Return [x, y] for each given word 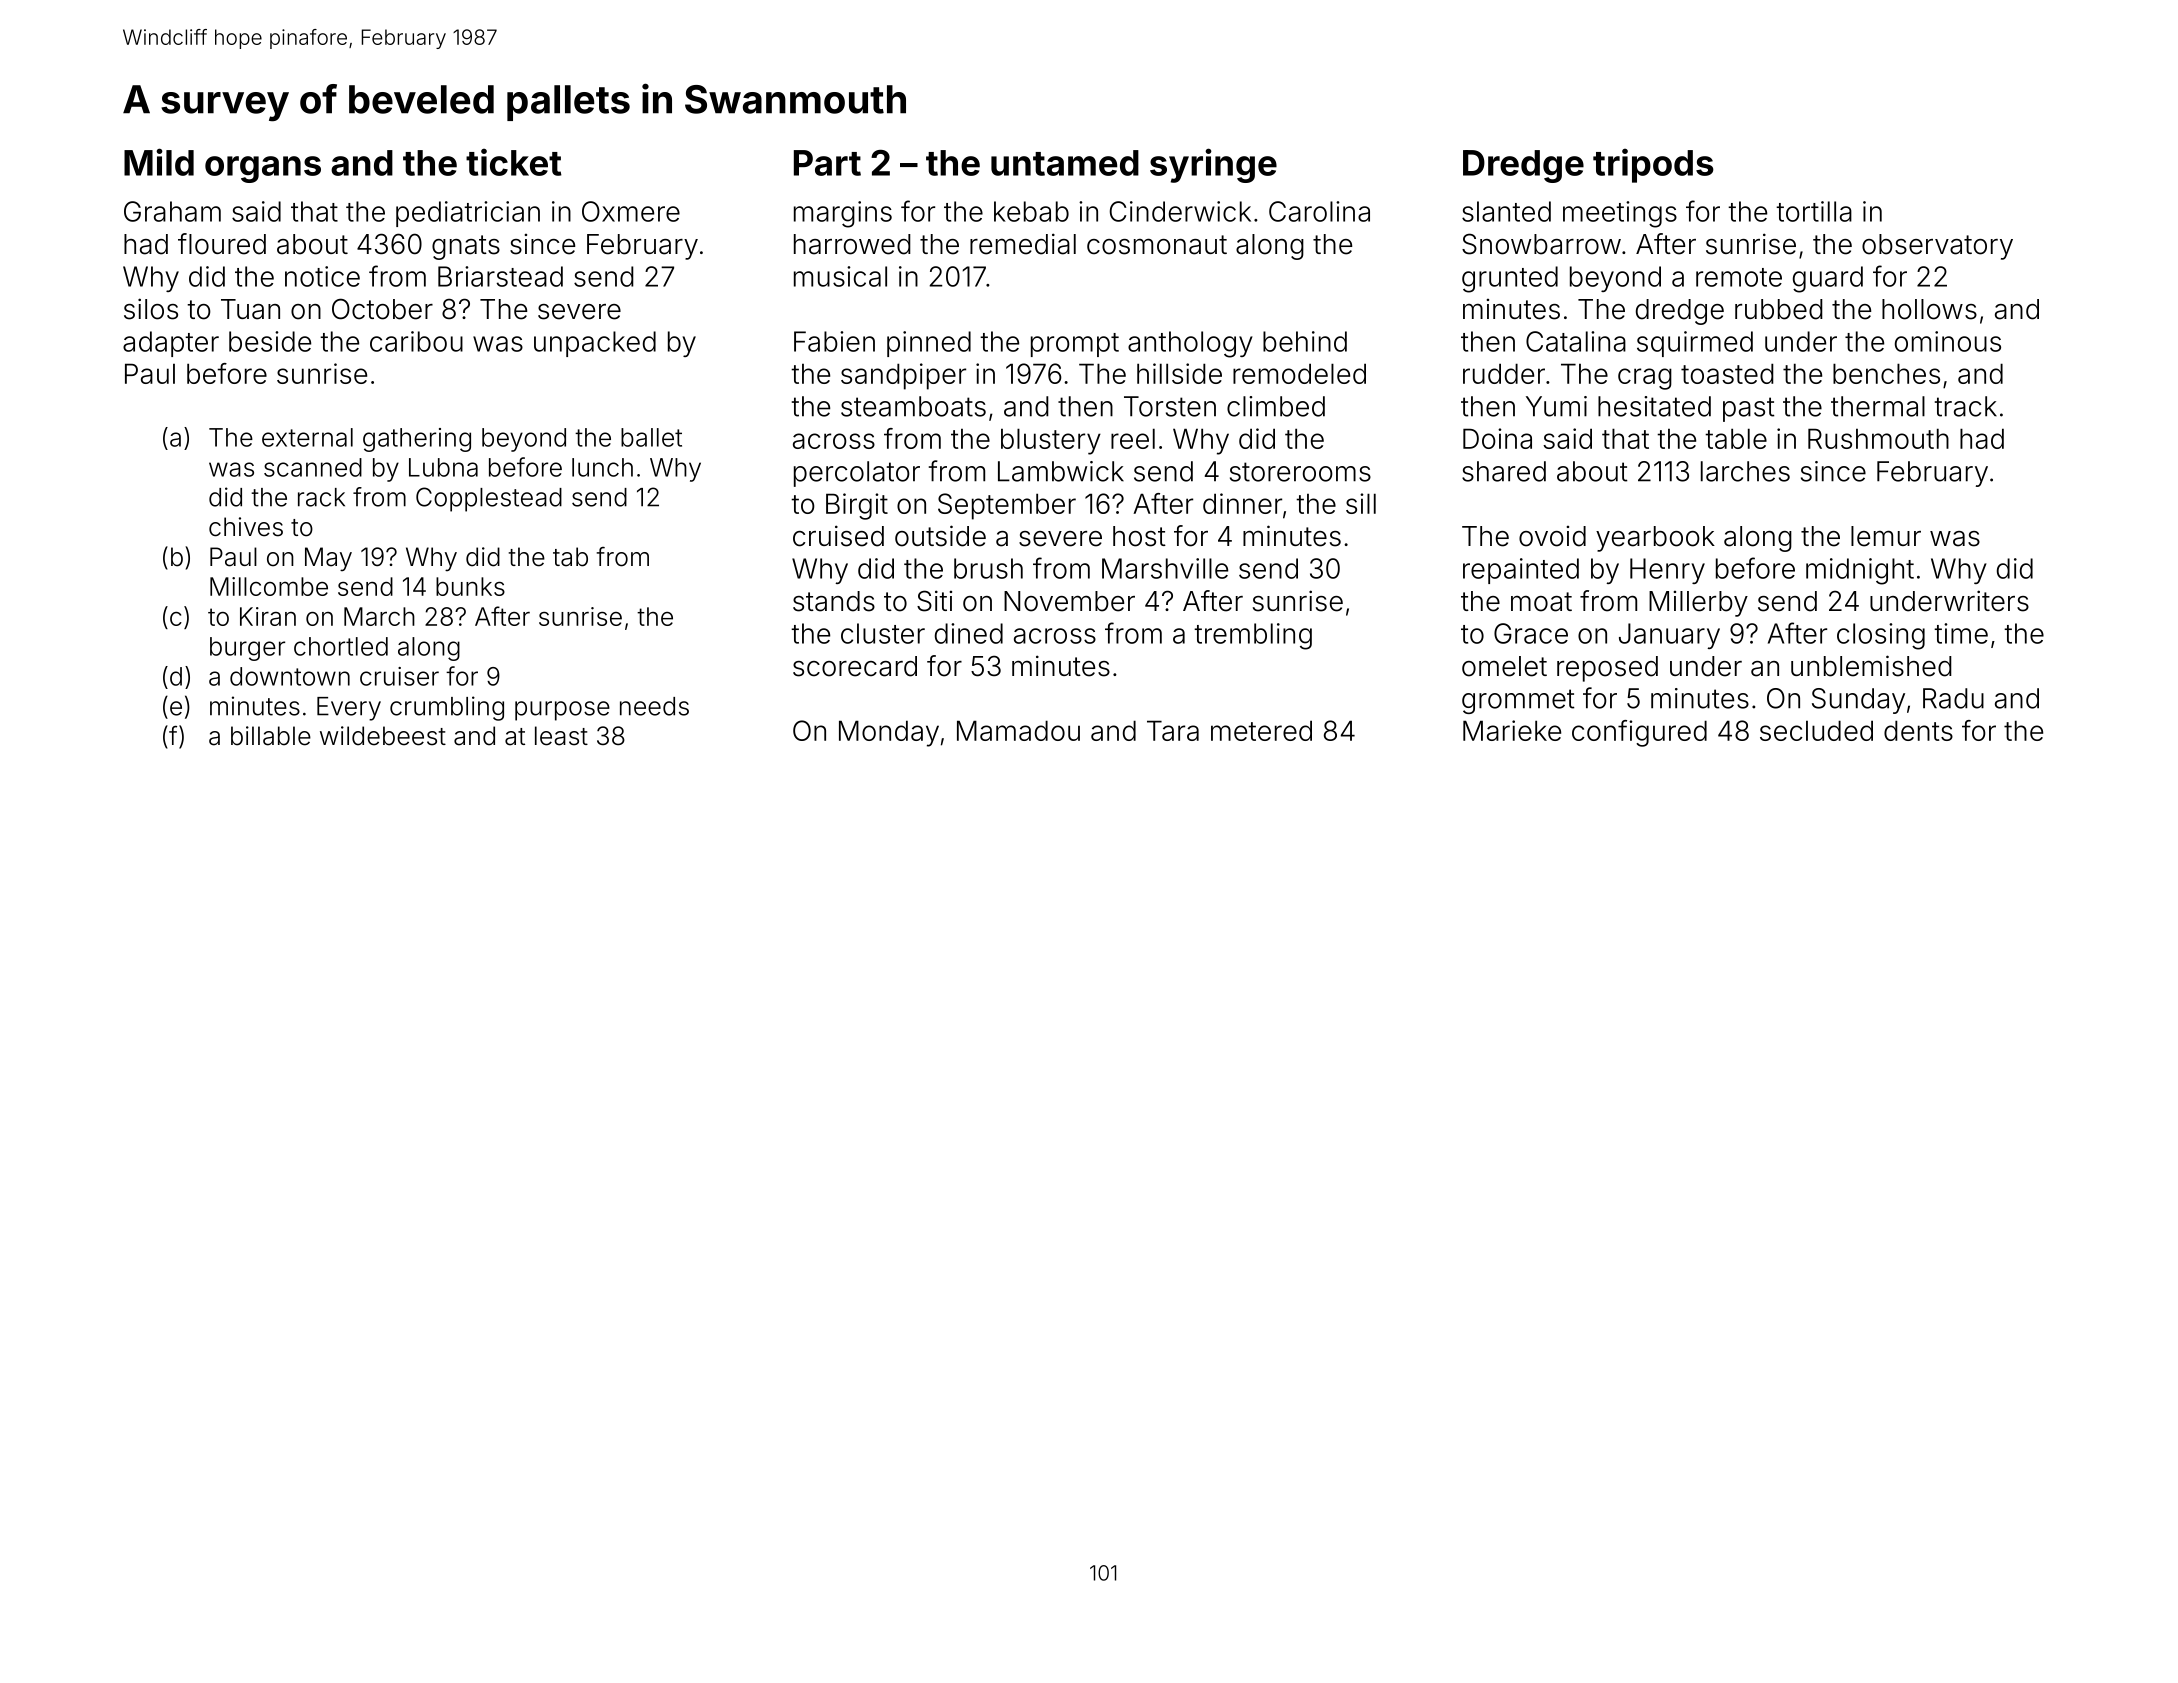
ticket [514, 162]
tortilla [1814, 211]
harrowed [852, 244]
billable [271, 736]
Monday [889, 733]
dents [1918, 730]
